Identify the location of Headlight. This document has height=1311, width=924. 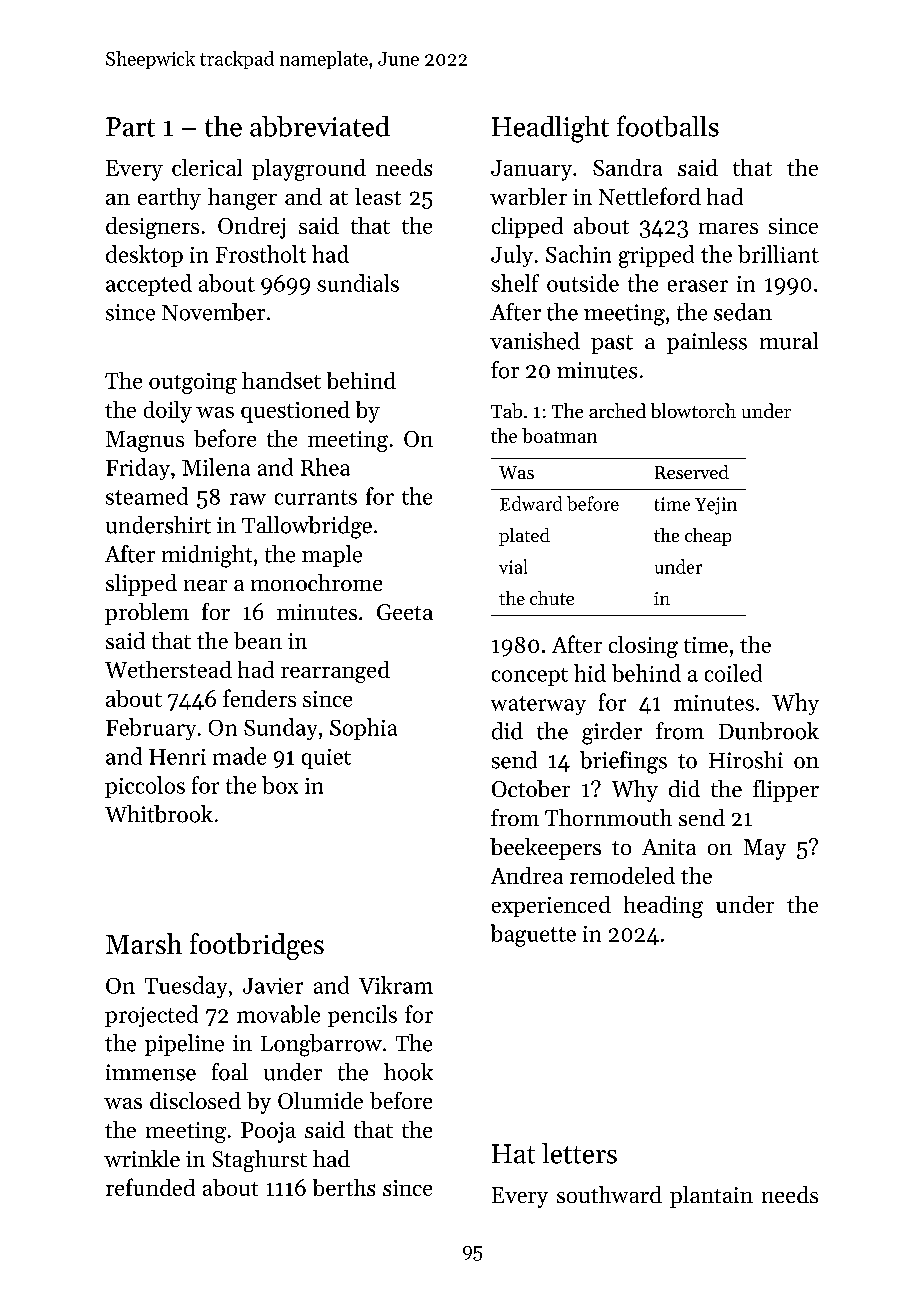
(550, 129).
